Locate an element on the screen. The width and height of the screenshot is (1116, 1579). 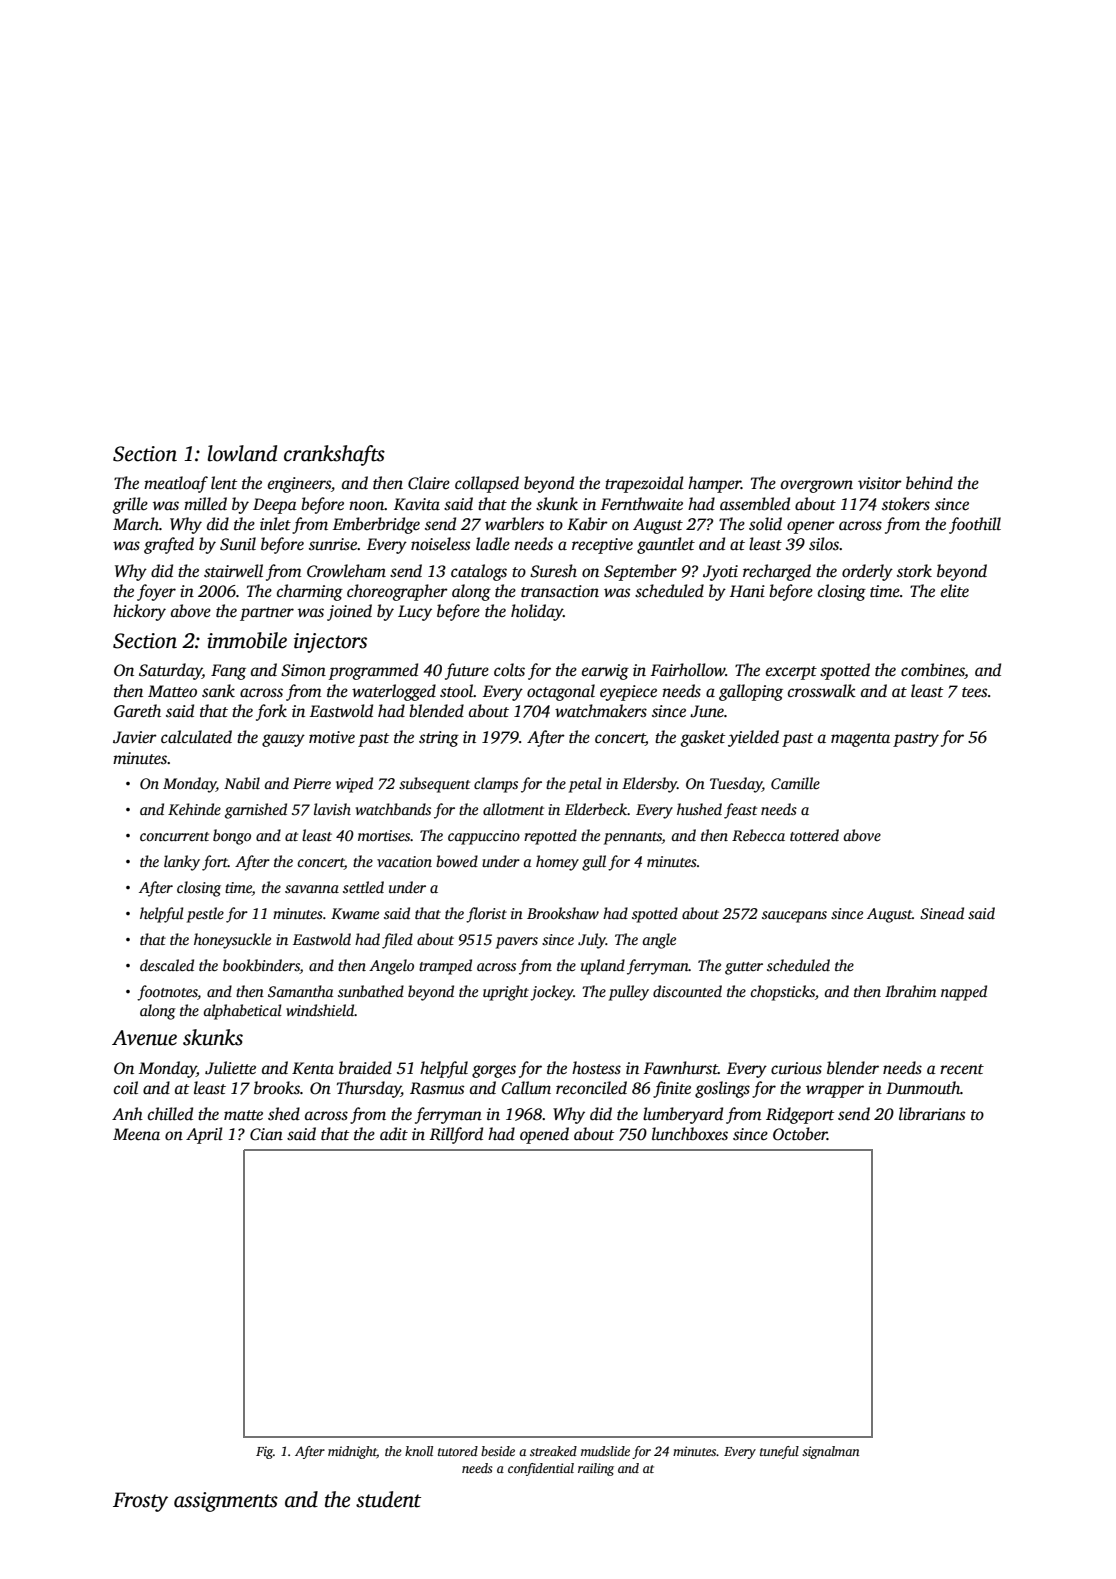
footnotes is located at coordinates (167, 993).
